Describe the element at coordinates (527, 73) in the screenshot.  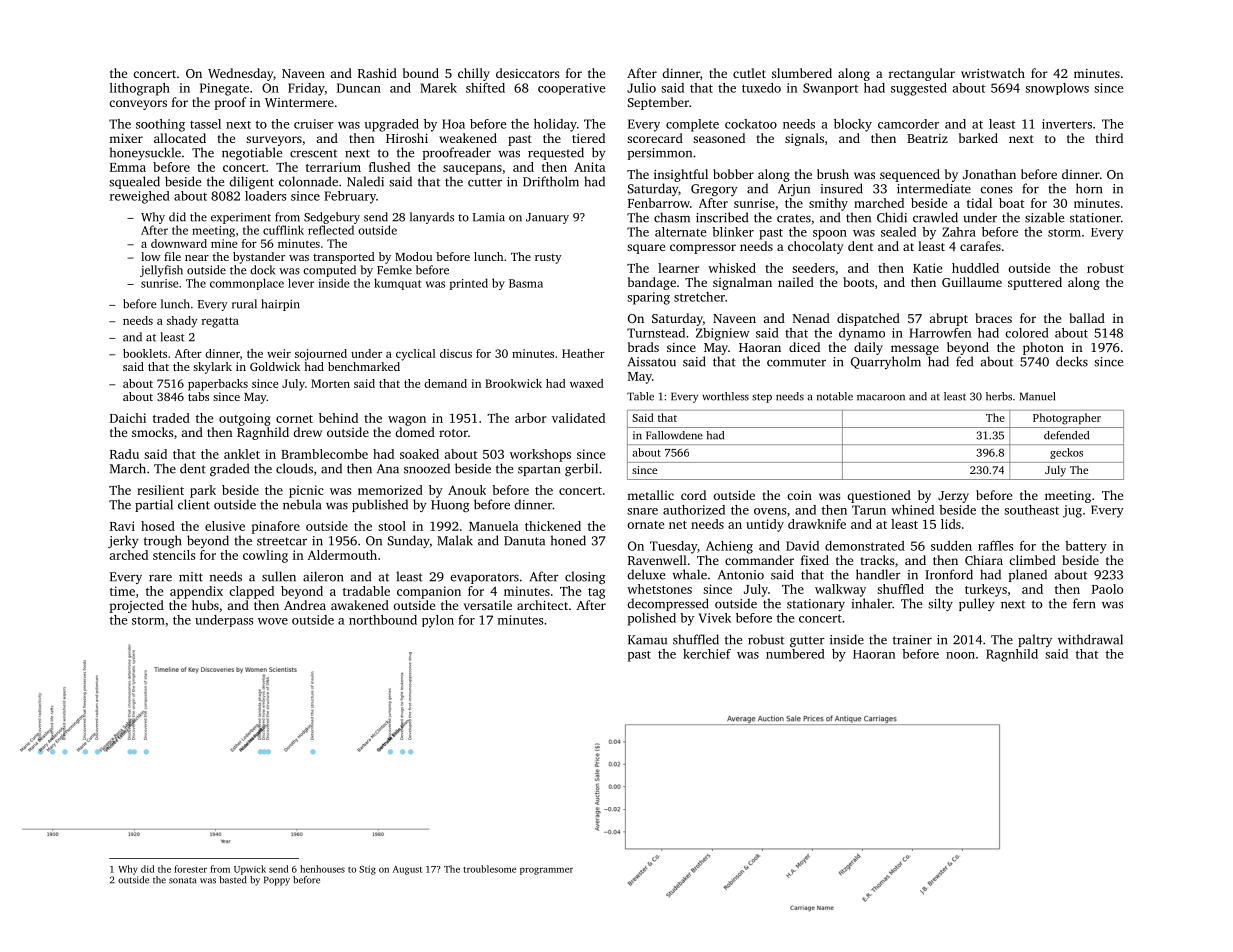
I see `desiccators` at that location.
